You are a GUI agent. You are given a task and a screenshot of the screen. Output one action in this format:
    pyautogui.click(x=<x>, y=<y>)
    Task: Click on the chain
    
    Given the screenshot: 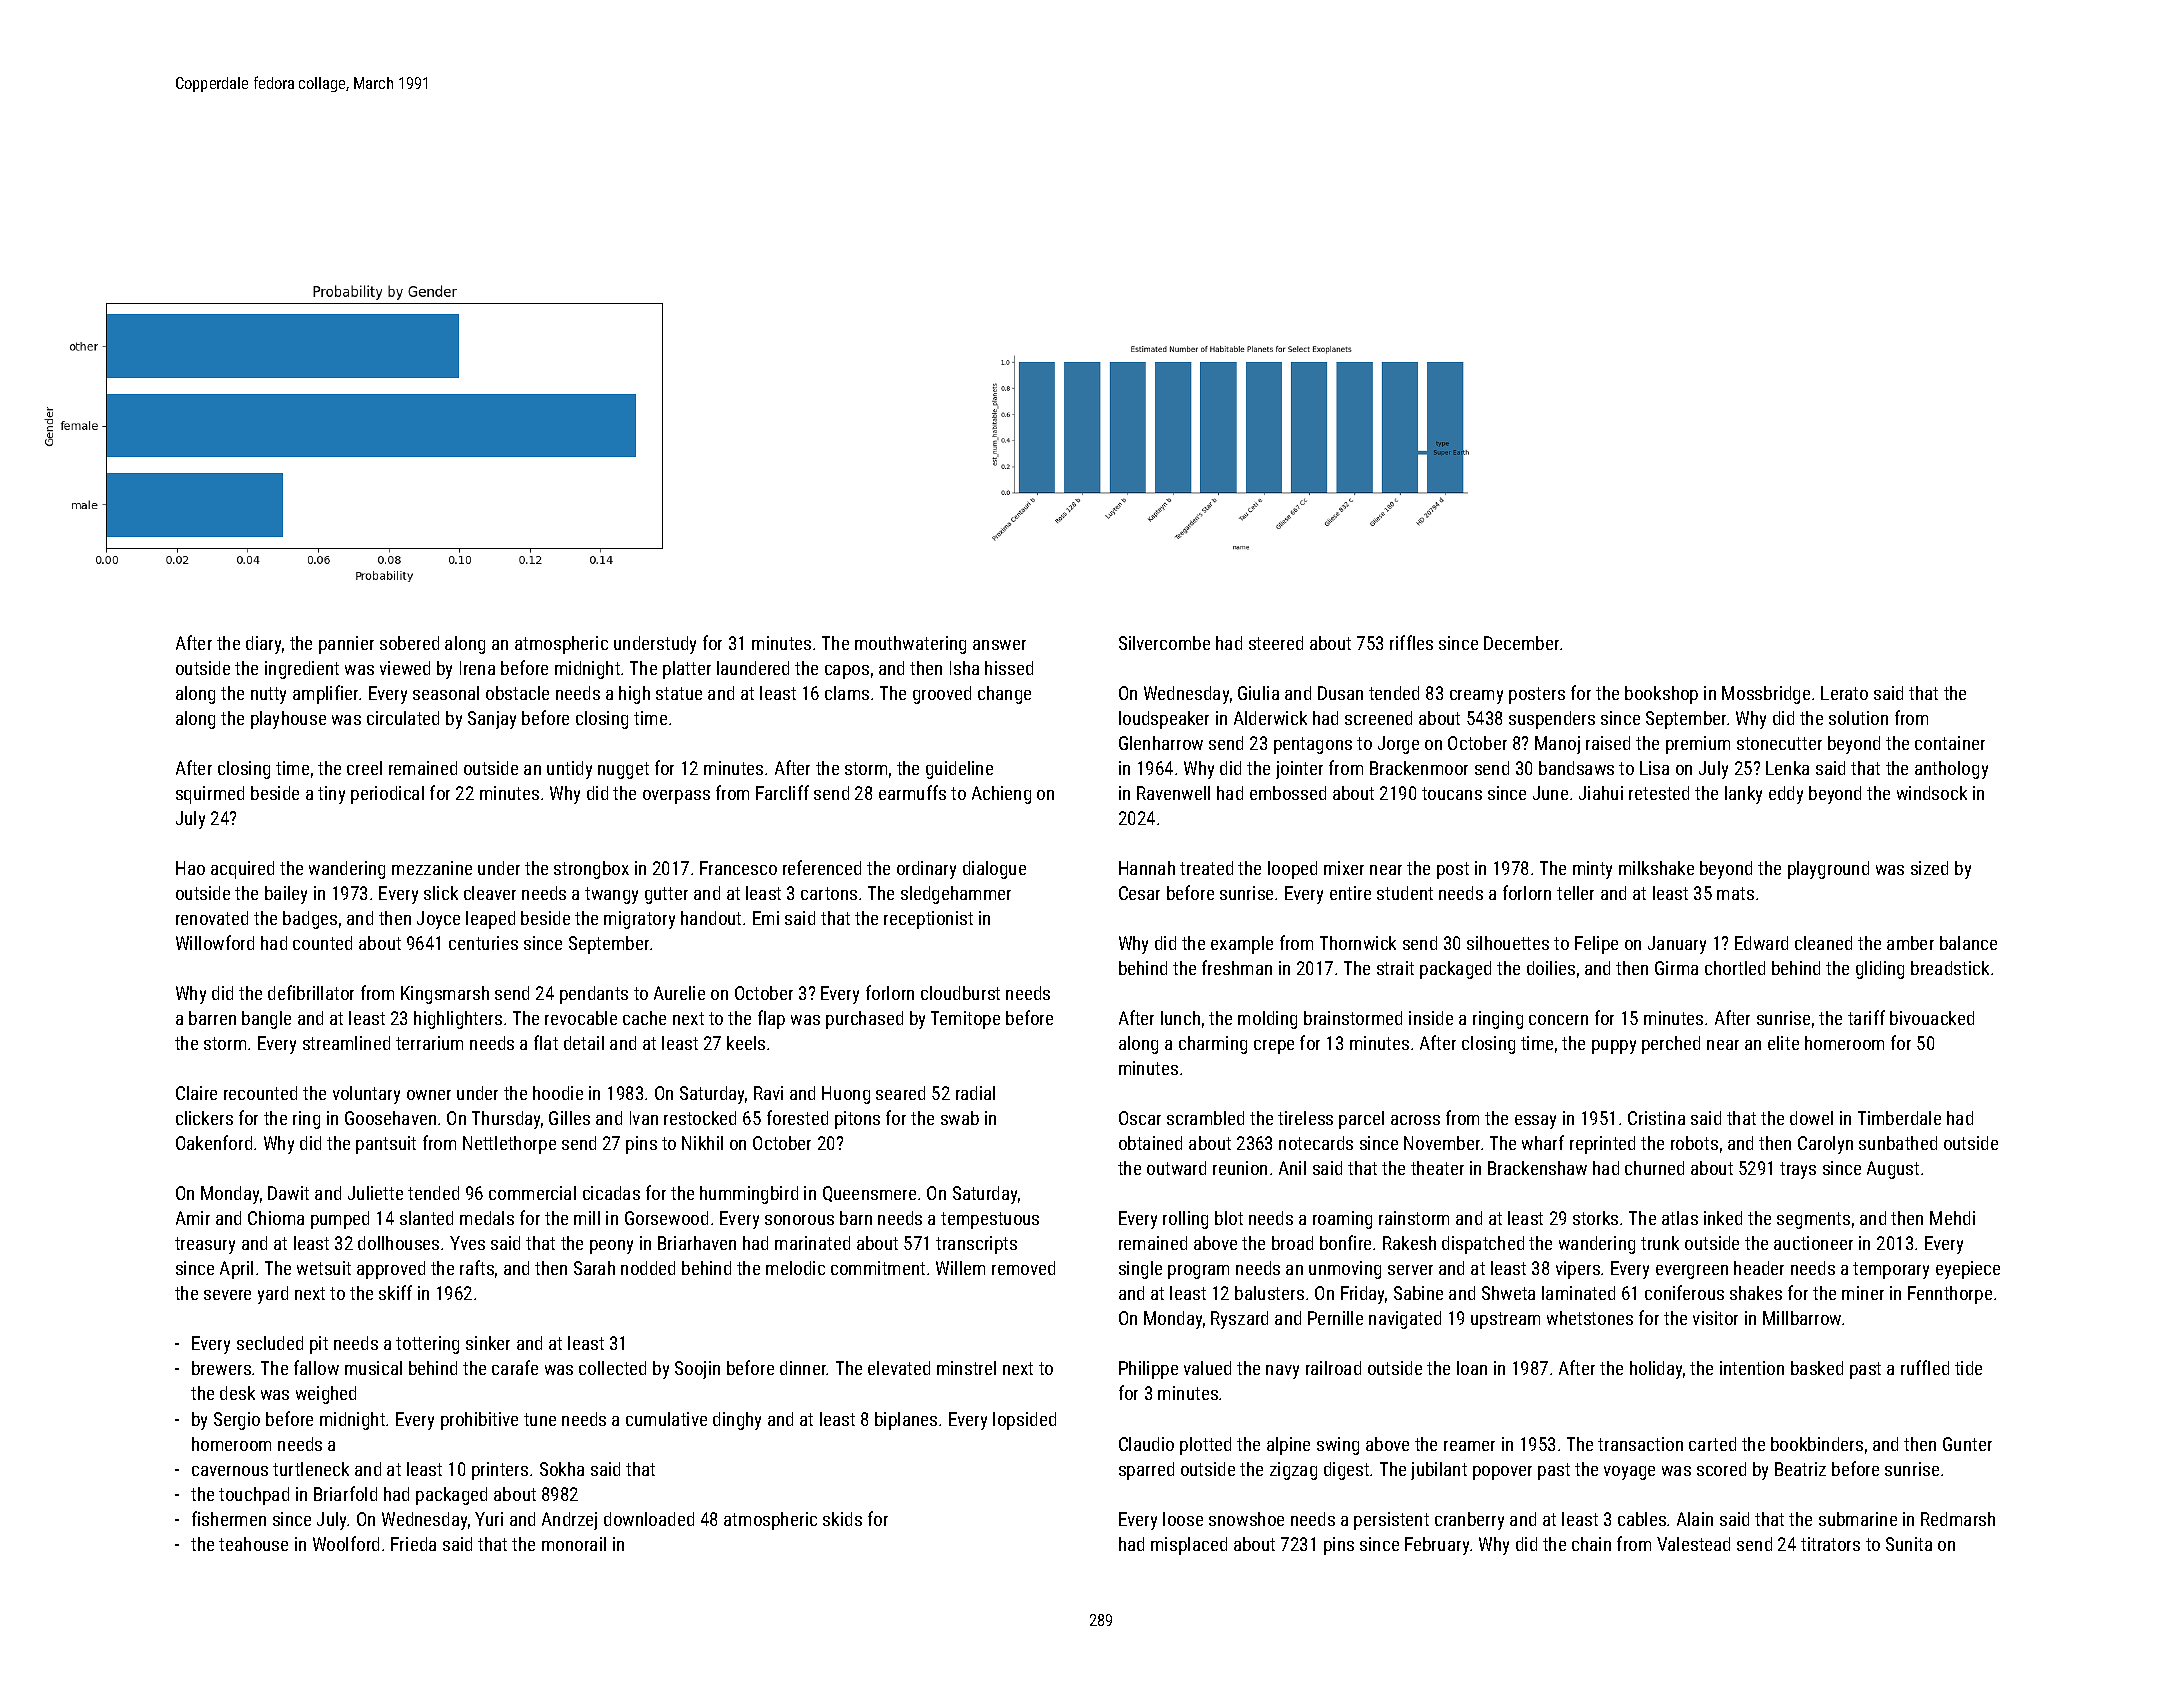 What is the action you would take?
    pyautogui.click(x=1591, y=1544)
